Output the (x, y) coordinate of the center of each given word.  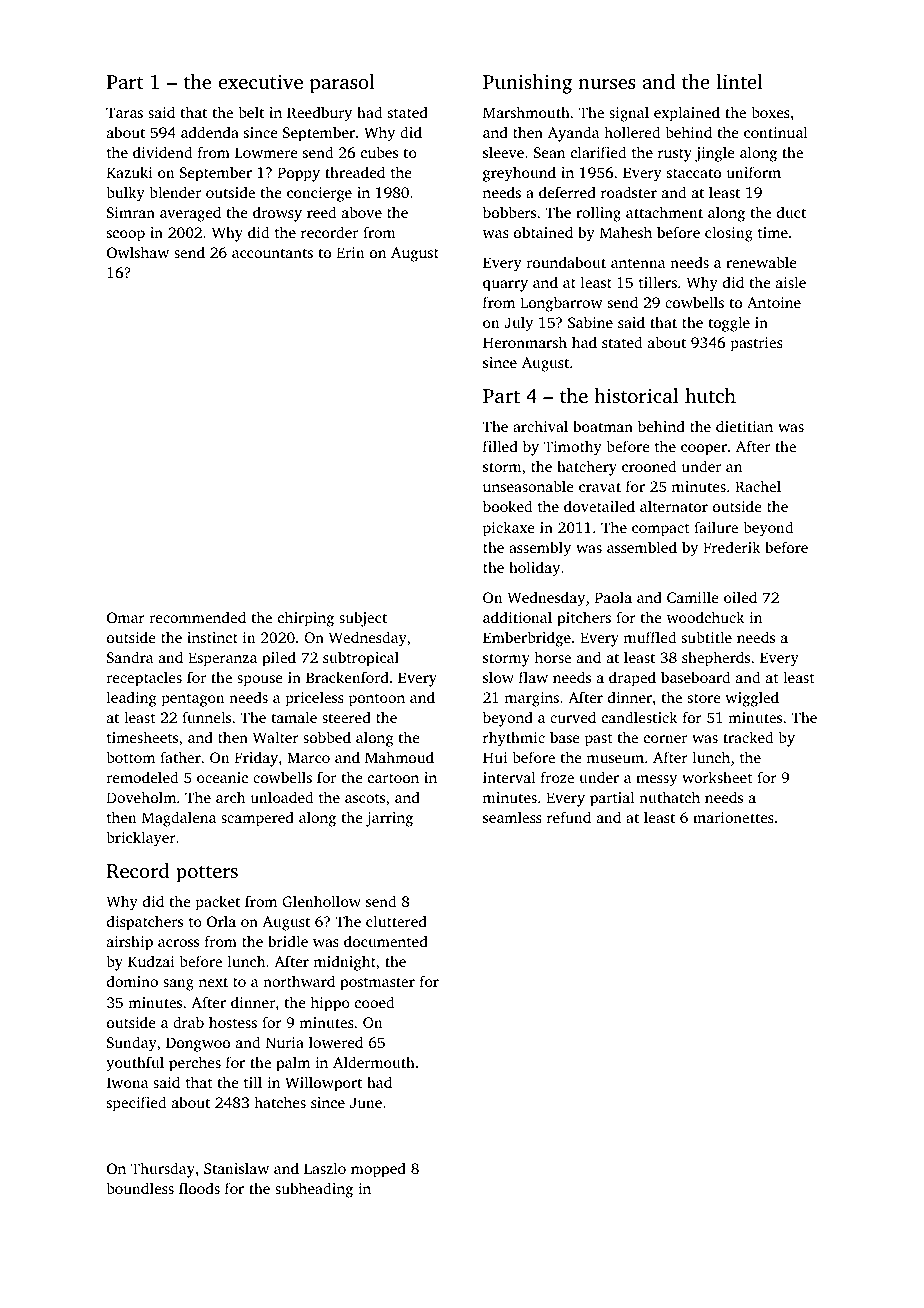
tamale (294, 717)
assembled (642, 547)
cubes (379, 152)
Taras (124, 112)
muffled (650, 637)
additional (517, 617)
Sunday (132, 1044)
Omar (126, 617)
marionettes (733, 817)
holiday (534, 569)
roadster (629, 192)
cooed (374, 1002)
